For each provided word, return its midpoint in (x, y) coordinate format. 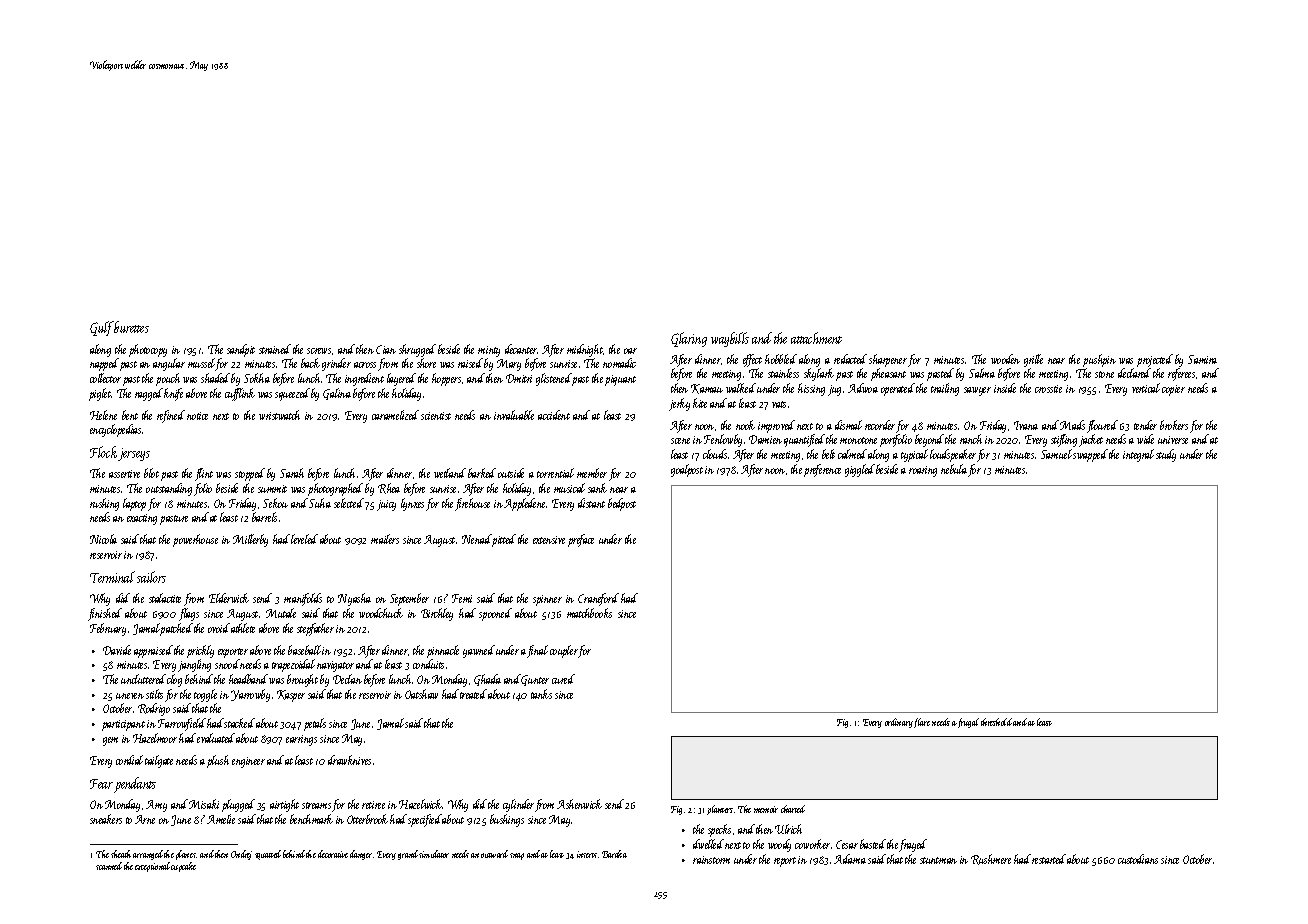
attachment (816, 338)
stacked (239, 723)
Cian (386, 349)
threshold (996, 722)
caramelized (395, 415)
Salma (982, 373)
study (1166, 455)
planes (186, 855)
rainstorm (711, 860)
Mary (509, 365)
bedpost (622, 504)
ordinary (899, 723)
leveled (304, 539)
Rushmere (991, 859)
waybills (730, 339)
